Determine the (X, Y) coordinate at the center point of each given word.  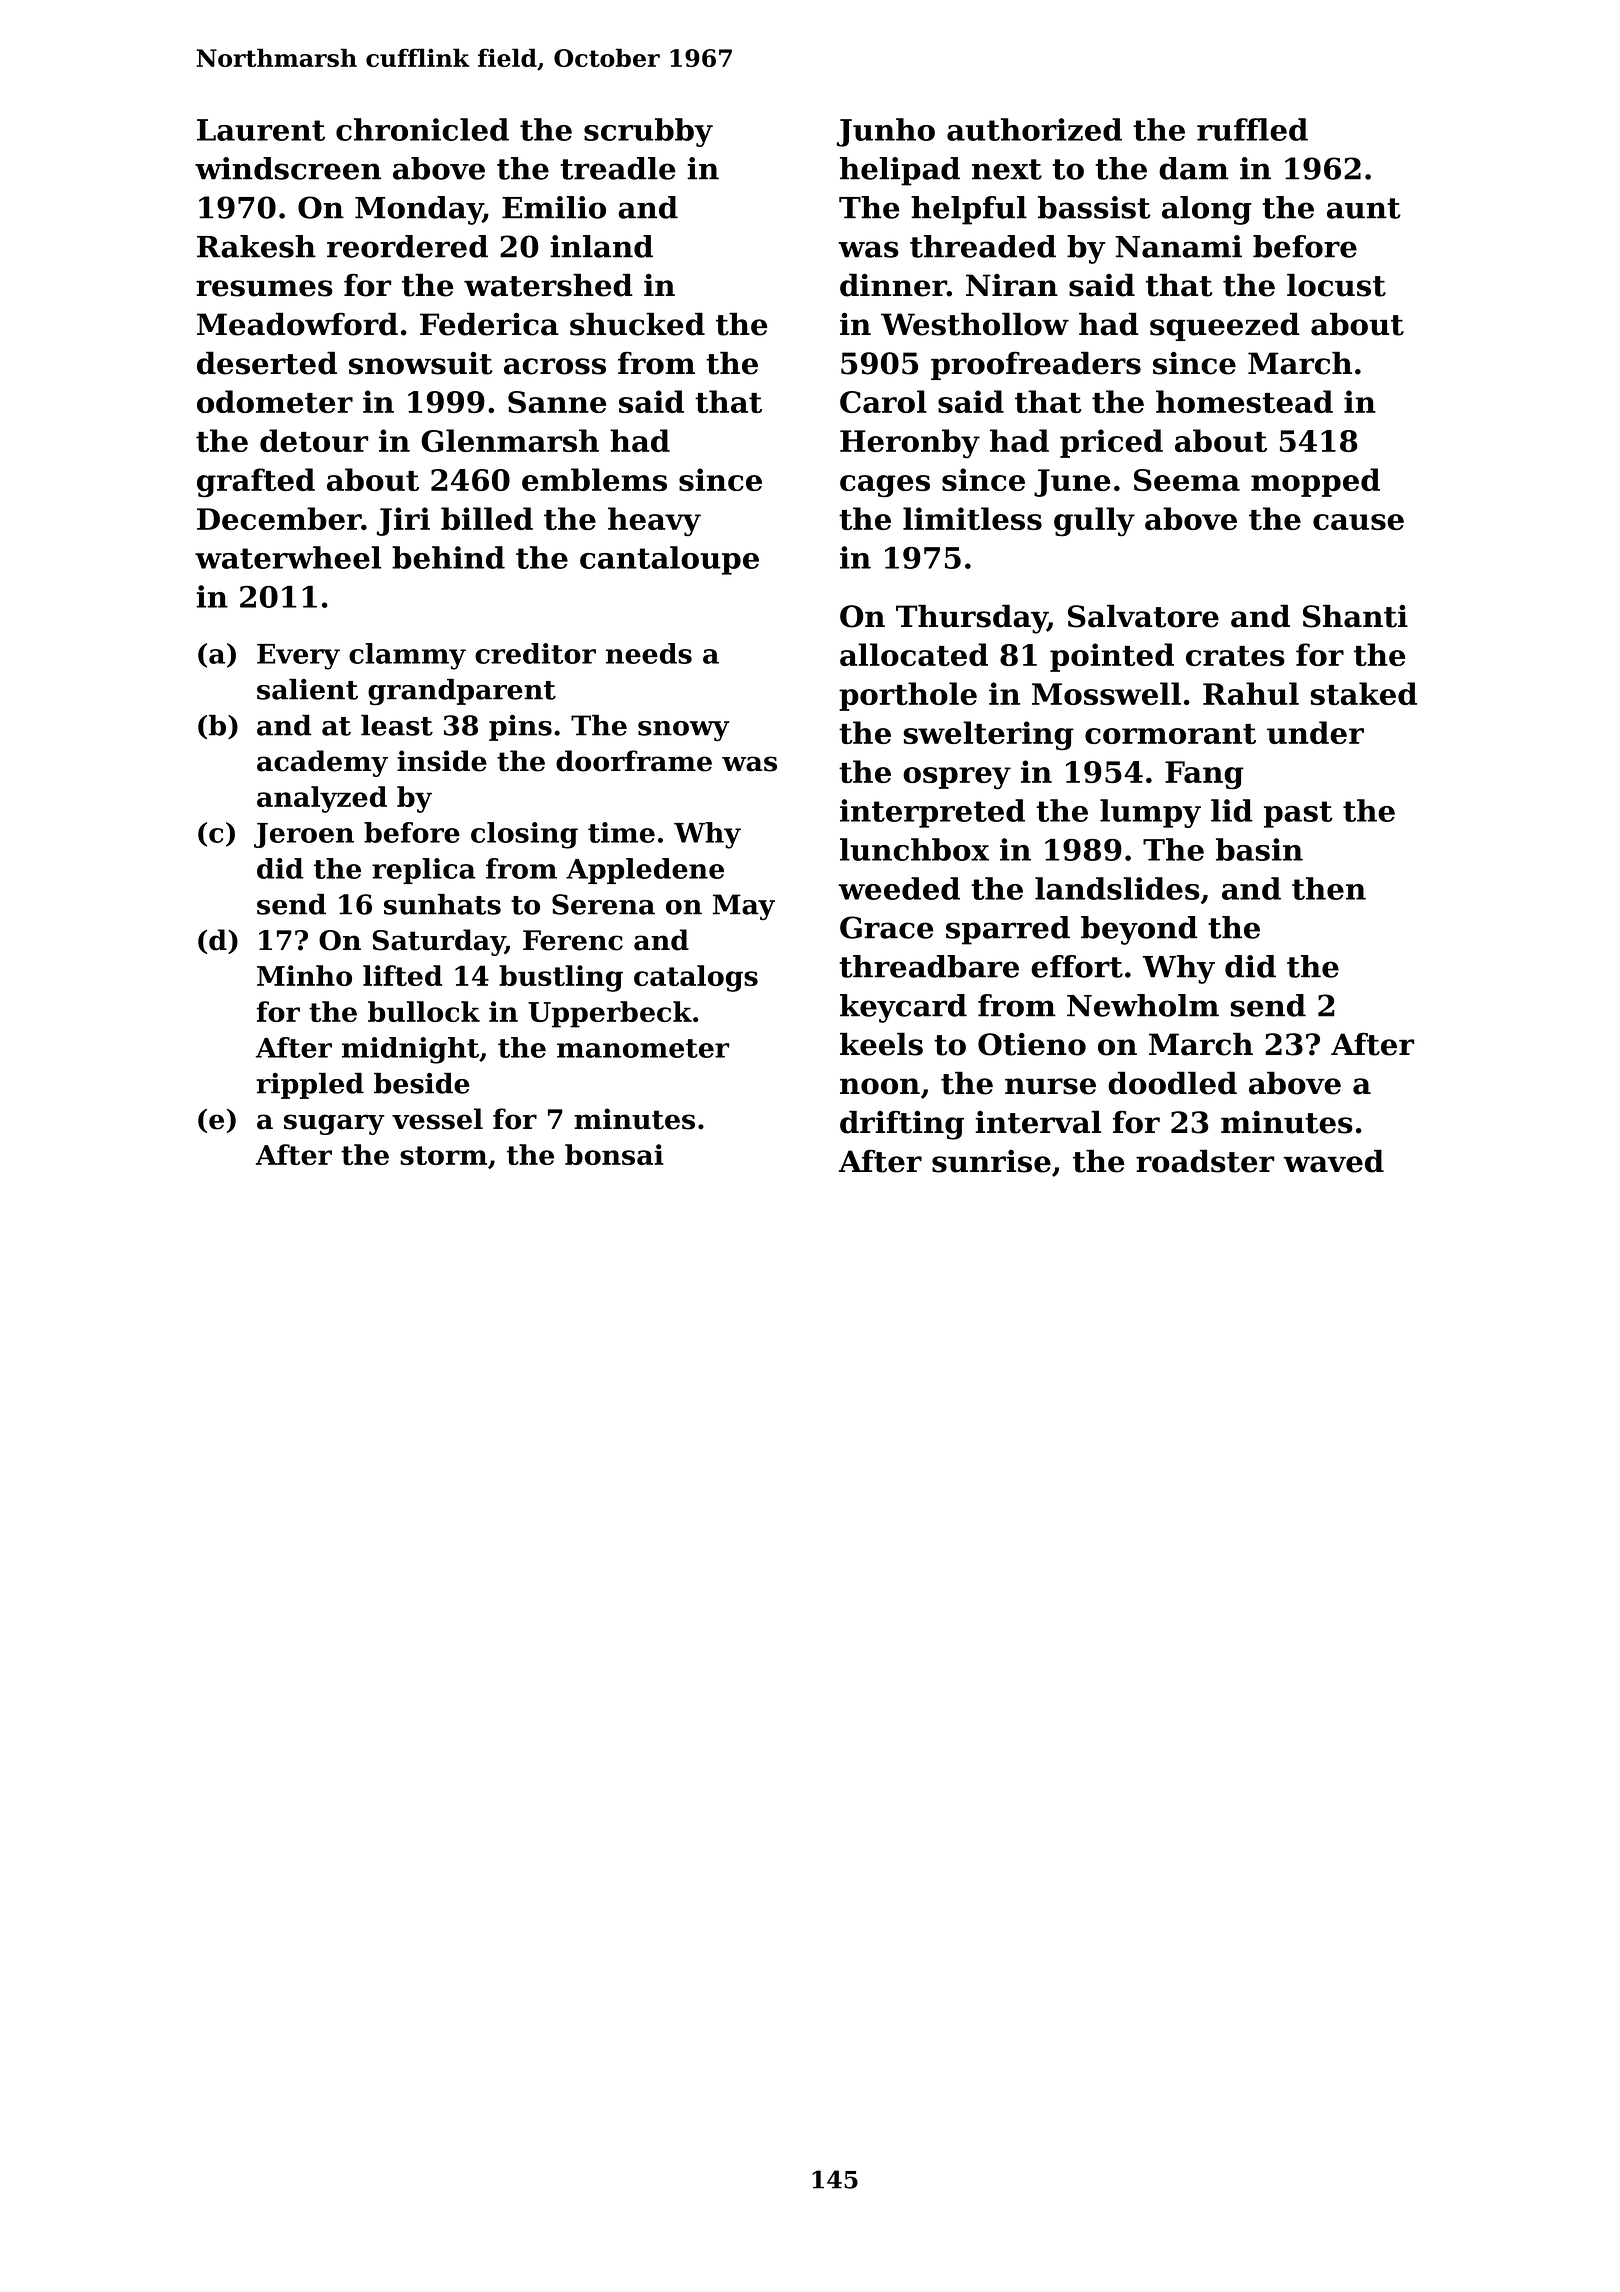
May (744, 907)
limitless (972, 518)
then (1329, 888)
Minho (304, 975)
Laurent (261, 130)
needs (649, 653)
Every (298, 657)
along (1207, 210)
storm (443, 1155)
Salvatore (1143, 616)
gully (1094, 521)
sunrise (991, 1161)
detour (314, 440)
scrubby (648, 132)
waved (1333, 1161)
